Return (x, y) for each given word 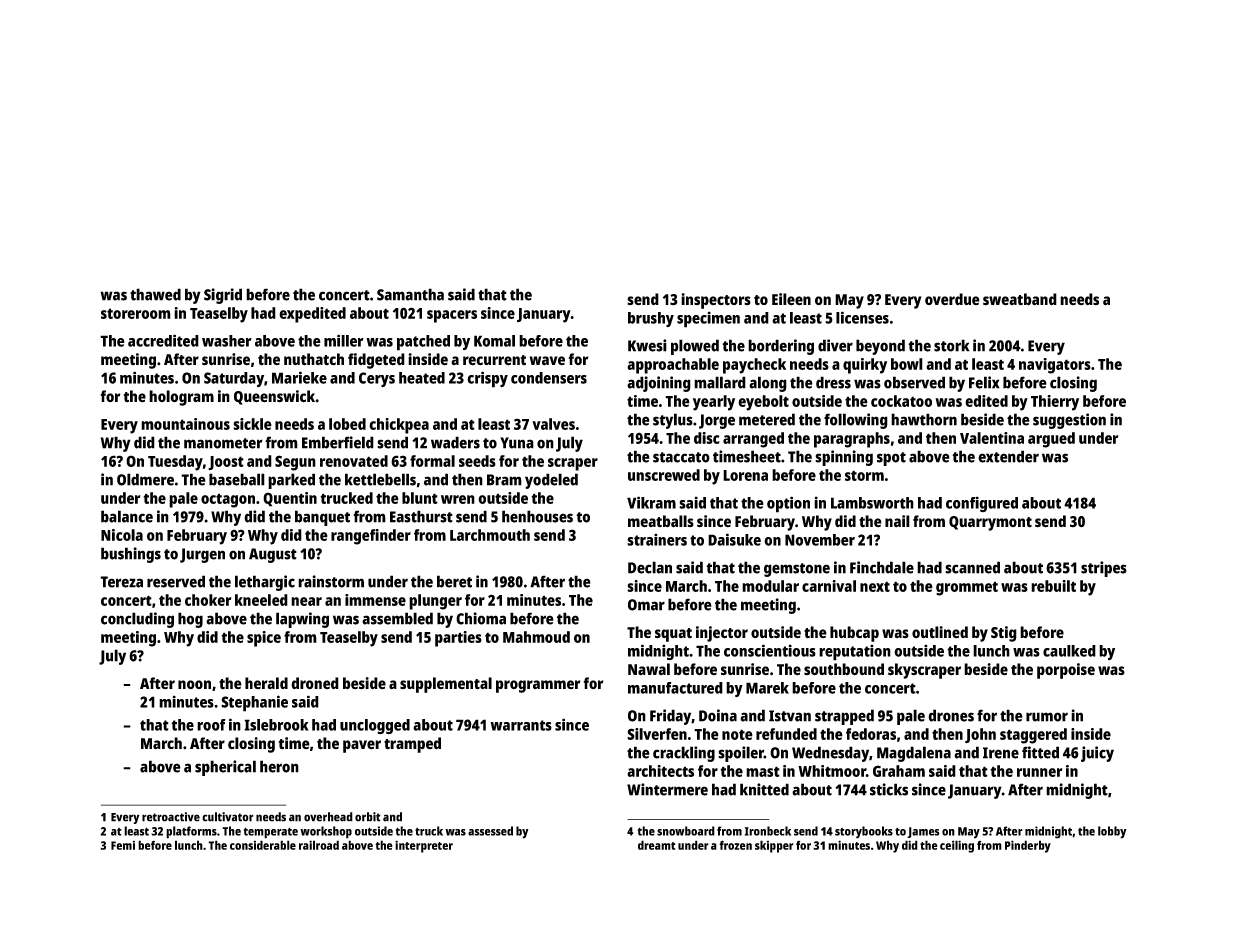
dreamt (657, 845)
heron (279, 766)
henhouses (537, 516)
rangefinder (371, 537)
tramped (412, 745)
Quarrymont (990, 523)
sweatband (1020, 299)
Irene (1001, 753)
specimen (708, 319)
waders (455, 442)
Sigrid (223, 296)
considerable (263, 845)
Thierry (1055, 403)
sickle (252, 424)
